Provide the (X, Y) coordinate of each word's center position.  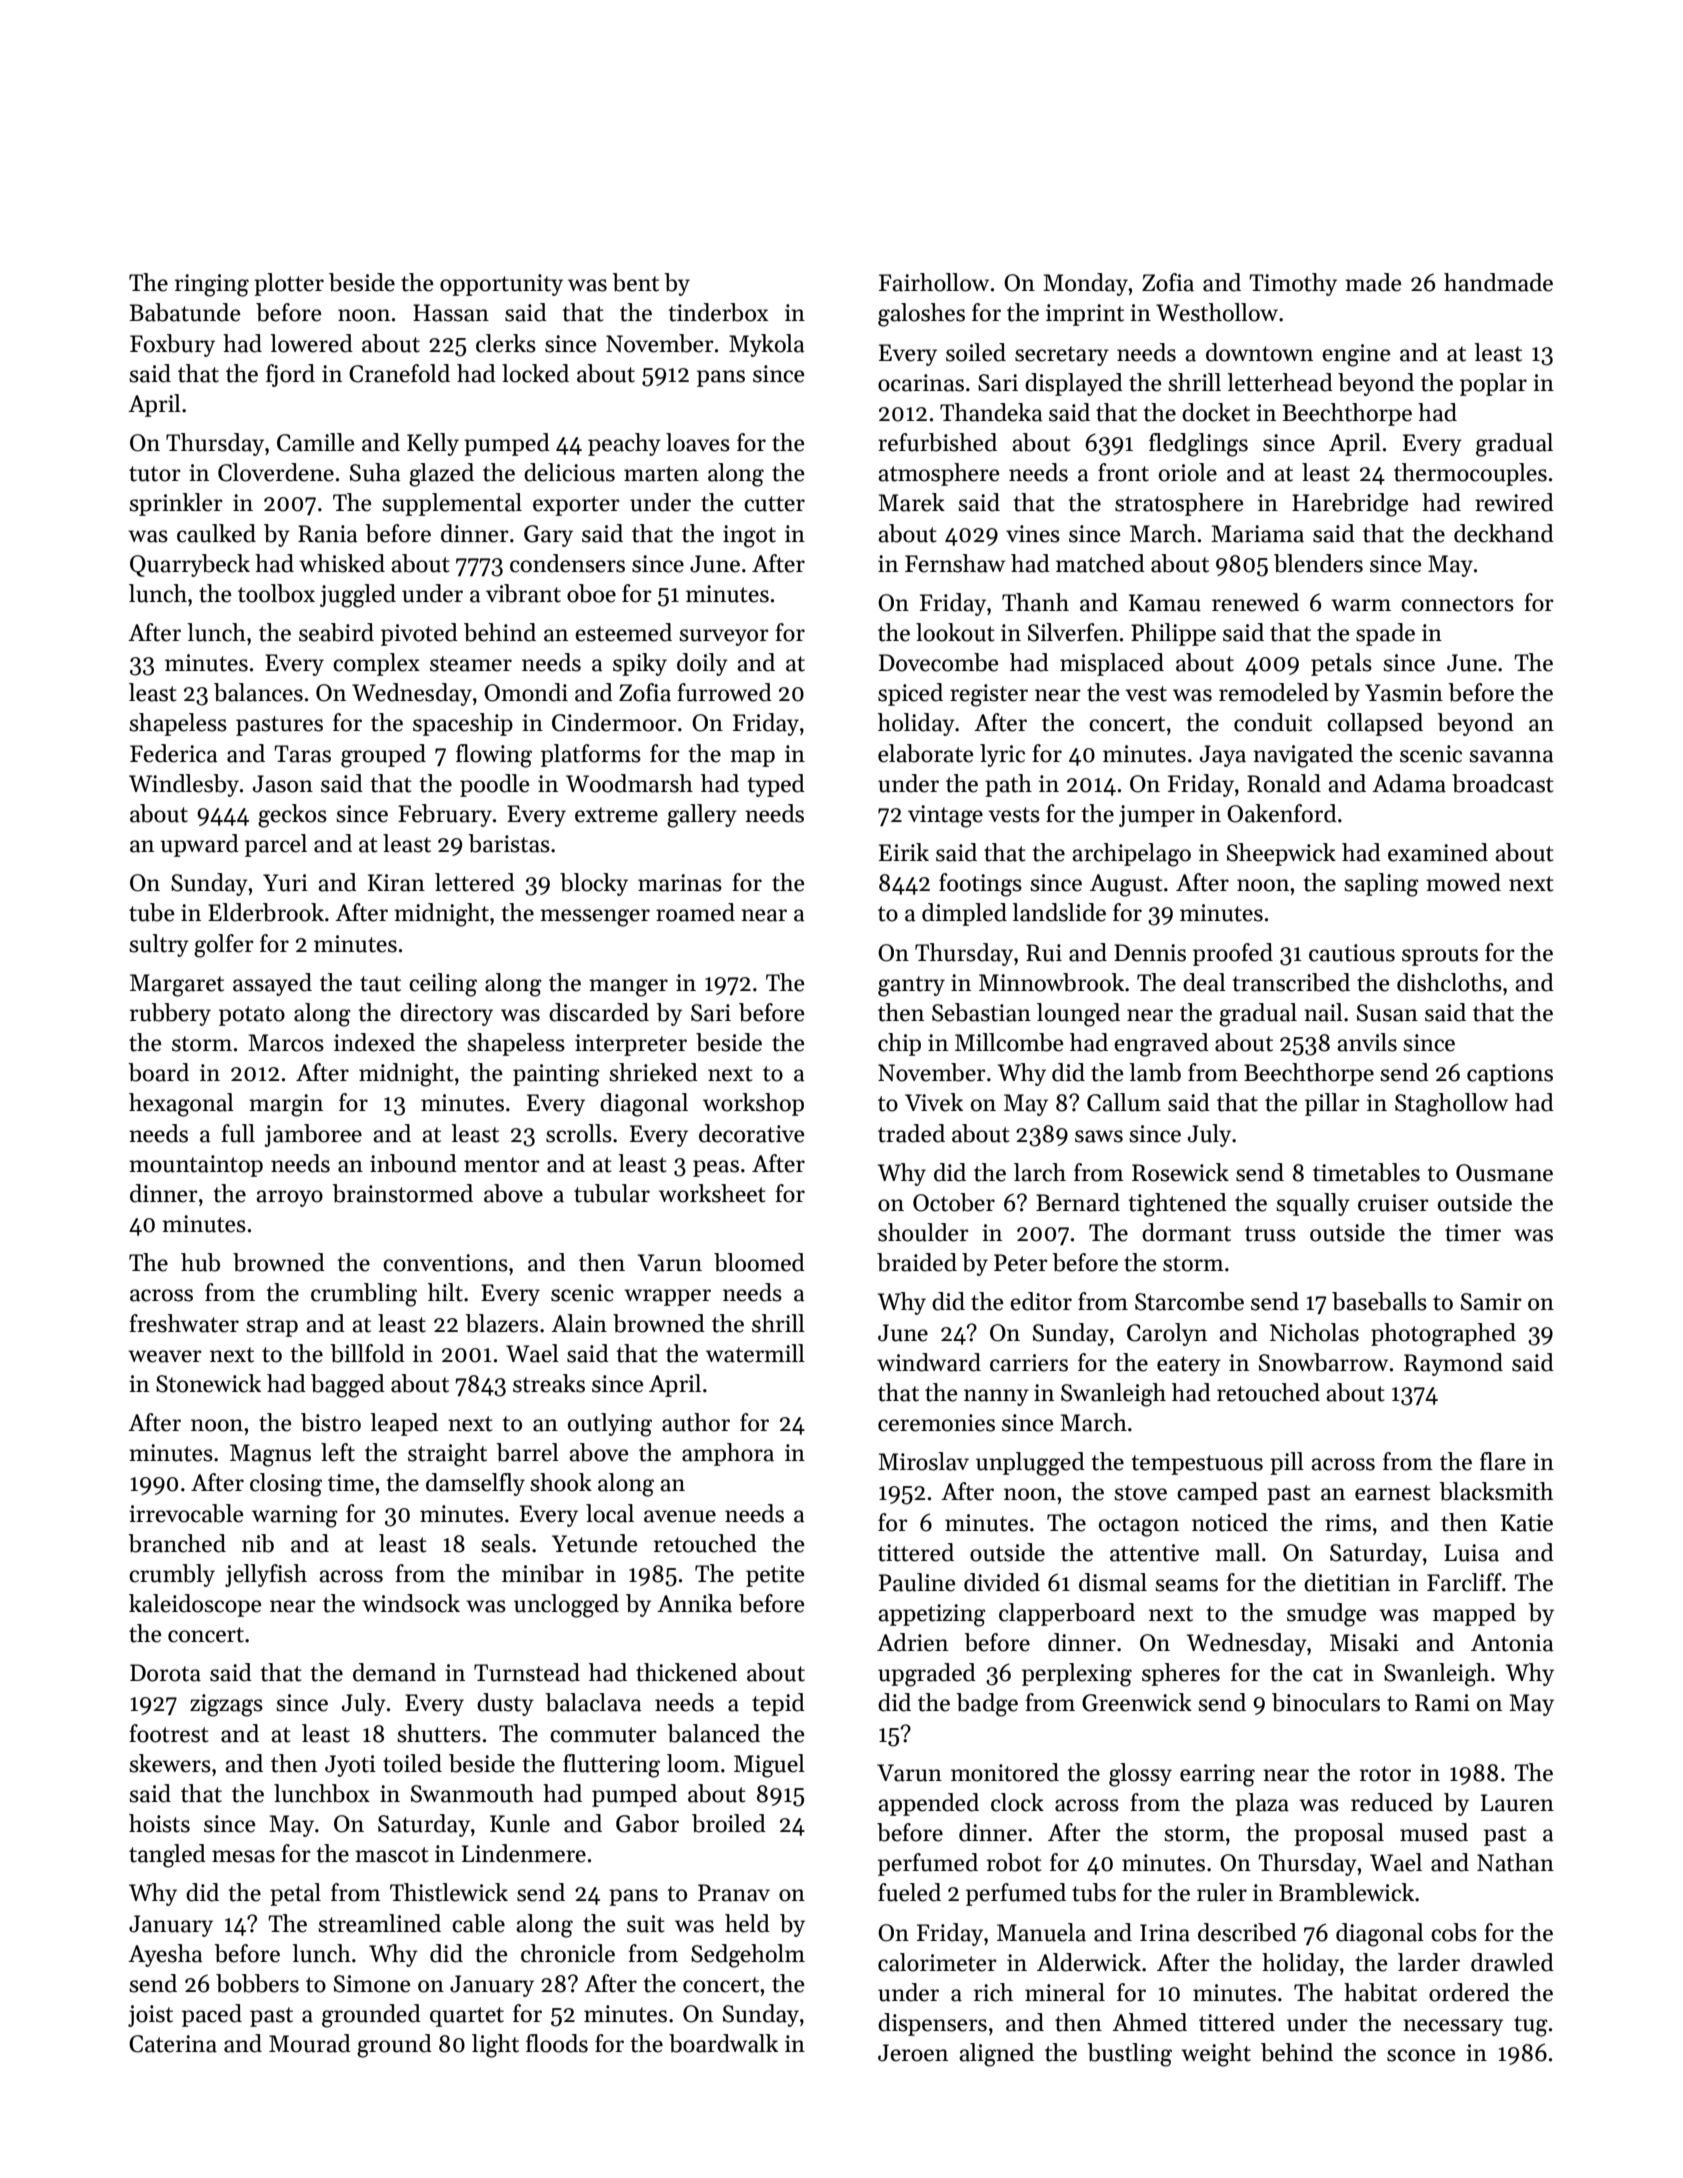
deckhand (1504, 533)
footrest (169, 1733)
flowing (494, 756)
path (1008, 785)
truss (1270, 1234)
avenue (680, 1516)
